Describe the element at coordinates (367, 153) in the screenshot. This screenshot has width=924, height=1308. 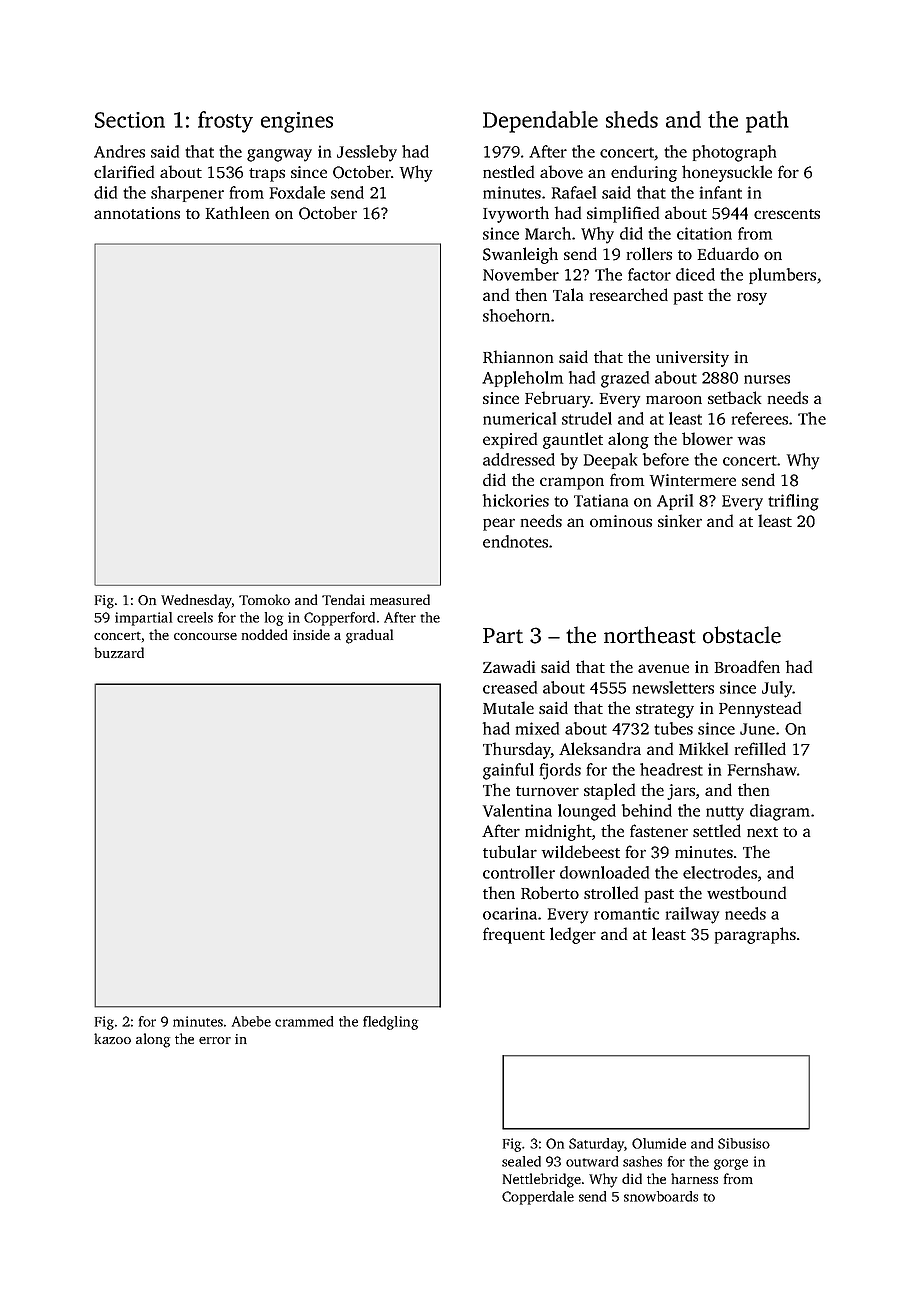
I see `Jessleby` at that location.
